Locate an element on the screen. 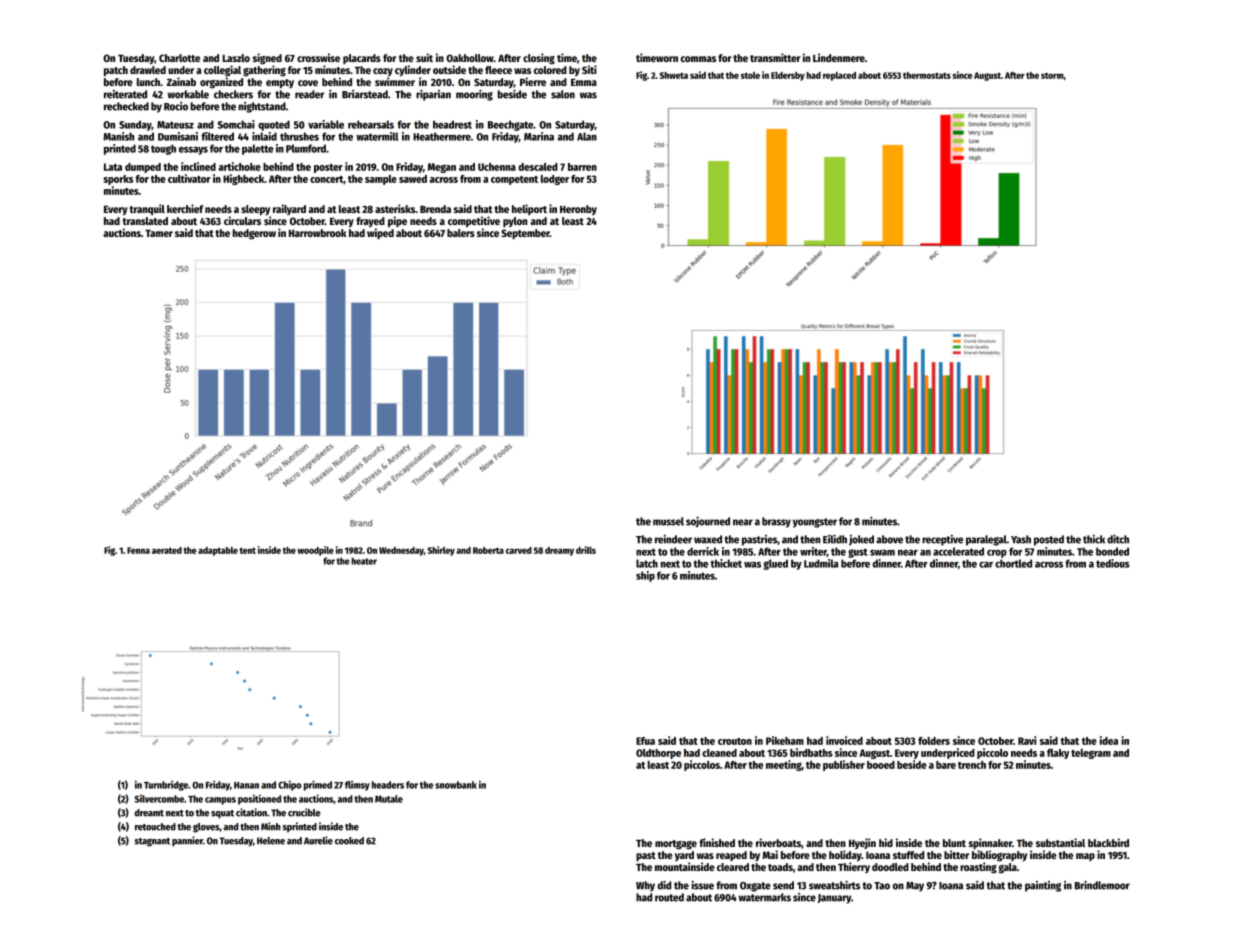 This screenshot has width=1233, height=952. tedious is located at coordinates (1113, 563).
